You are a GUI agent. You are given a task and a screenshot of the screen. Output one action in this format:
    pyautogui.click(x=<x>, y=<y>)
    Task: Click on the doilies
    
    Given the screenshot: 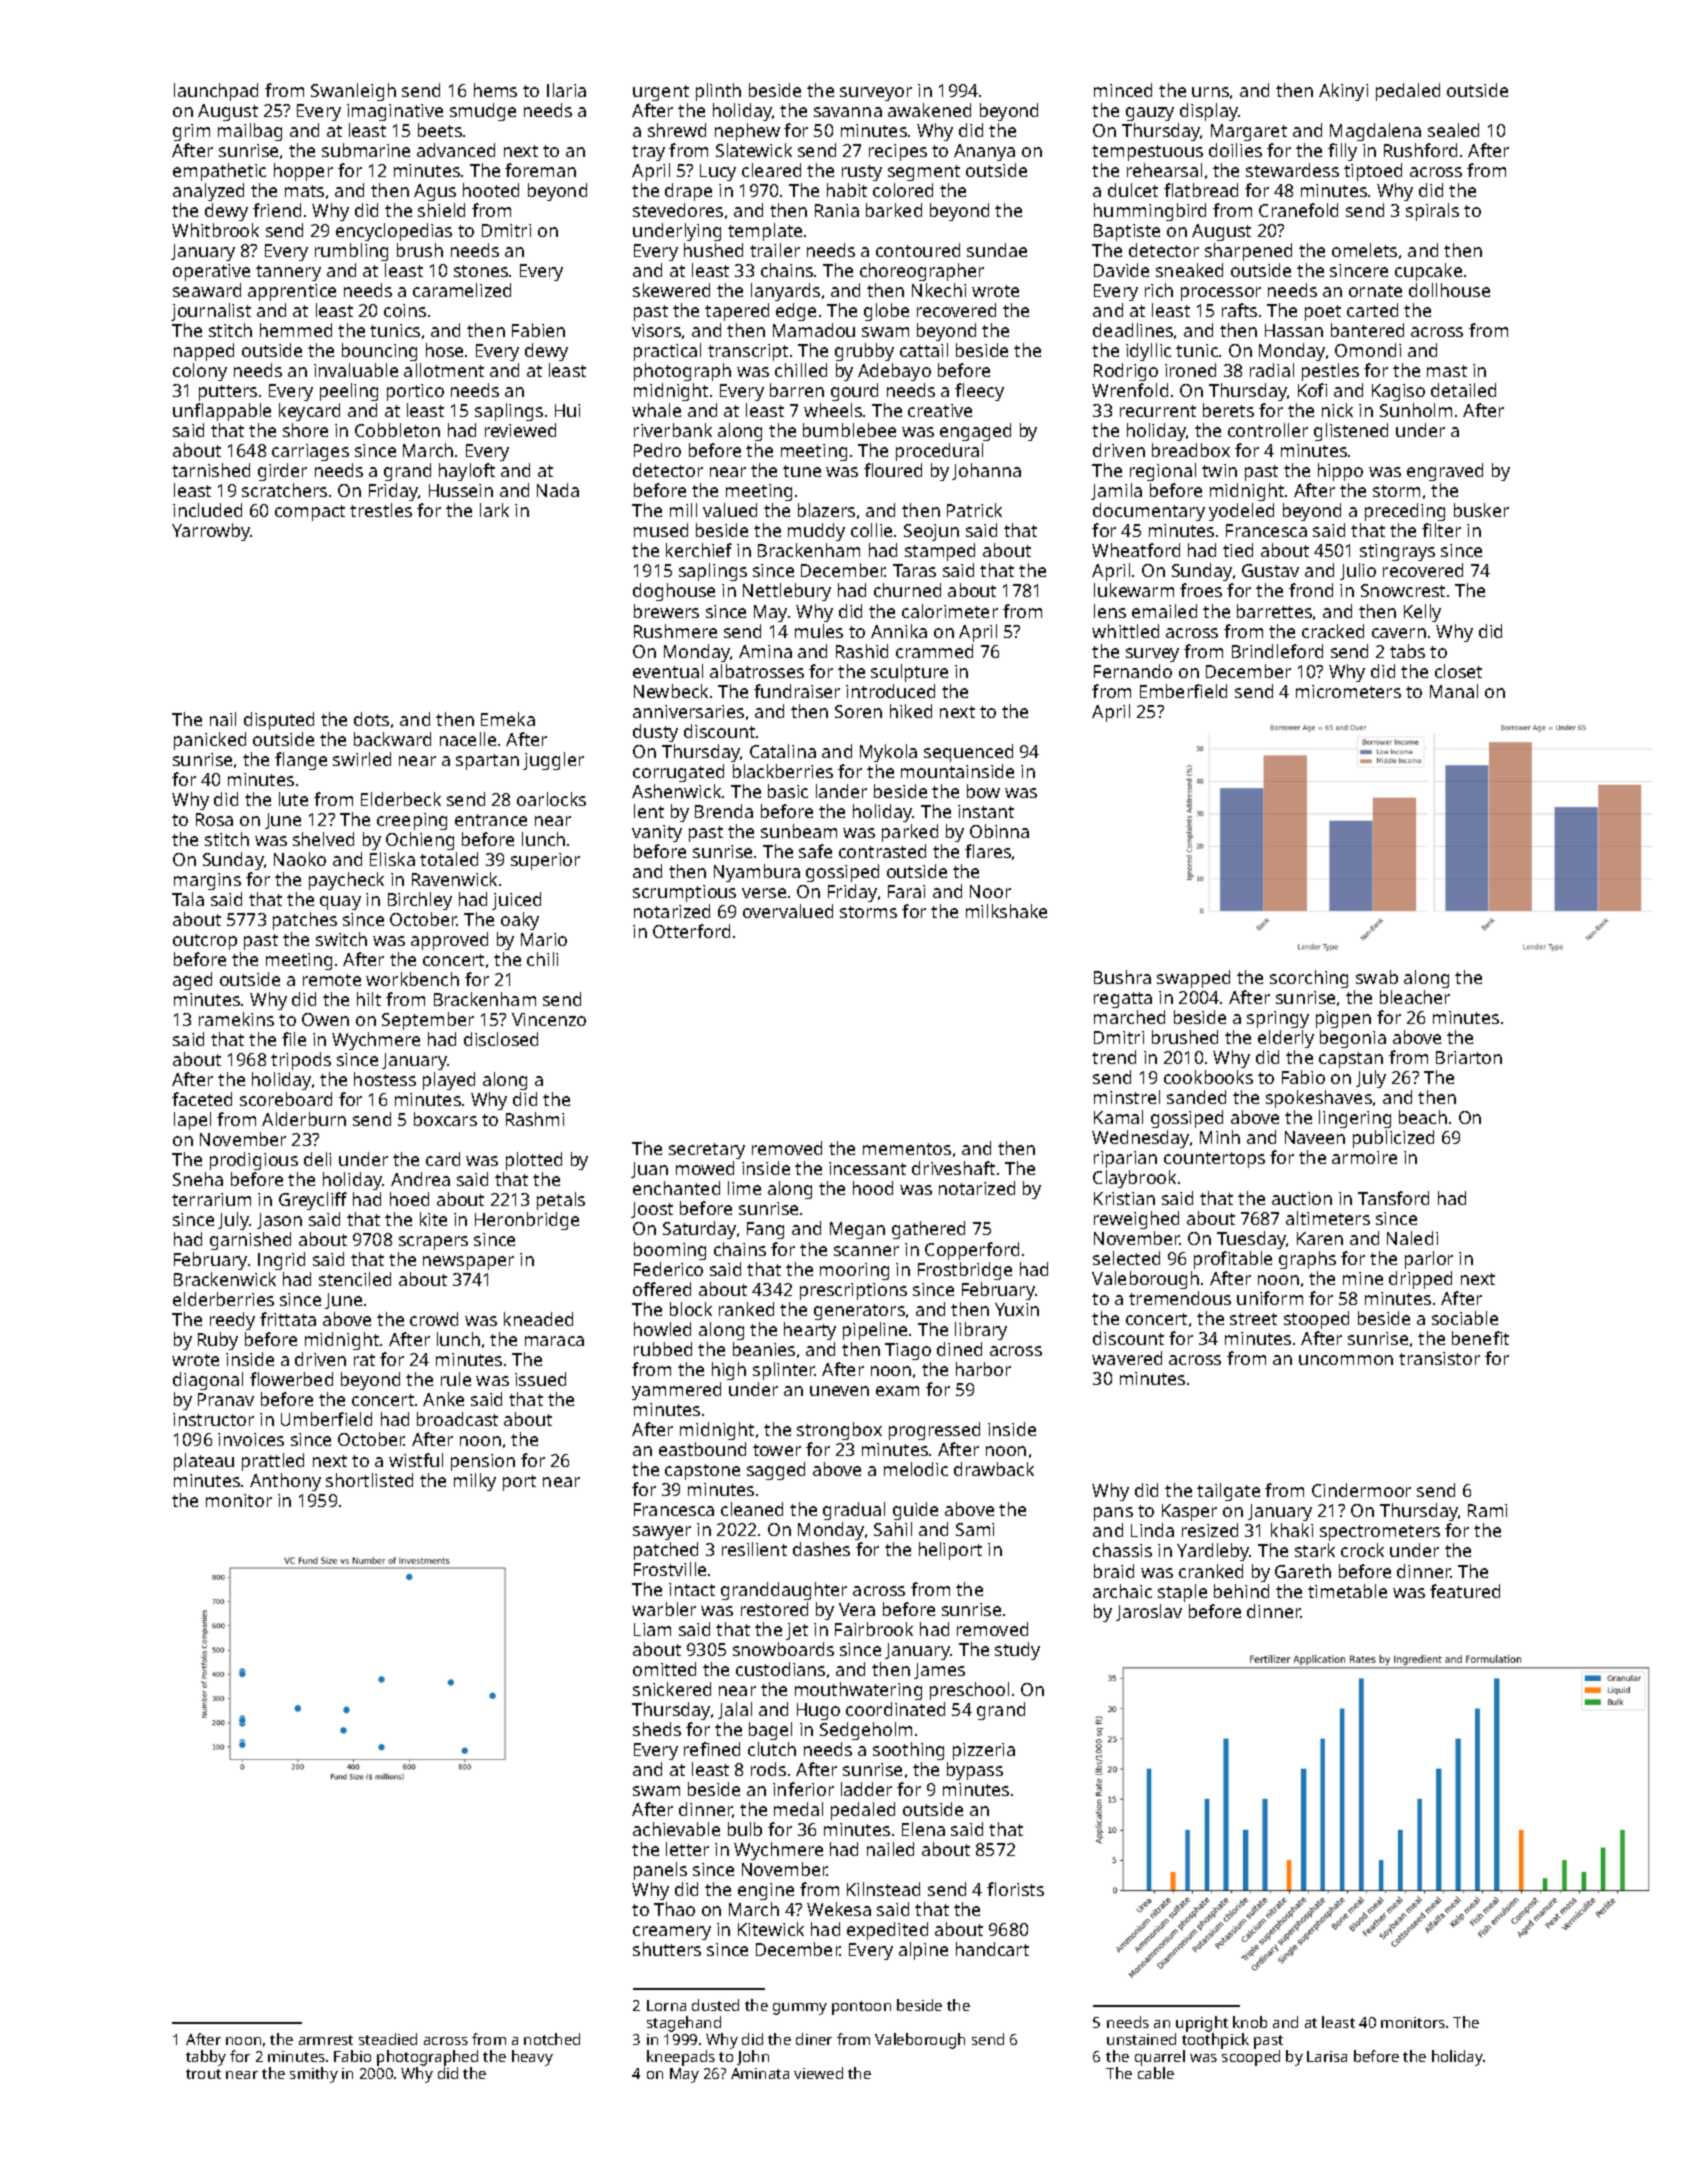 What is the action you would take?
    pyautogui.click(x=1235, y=150)
